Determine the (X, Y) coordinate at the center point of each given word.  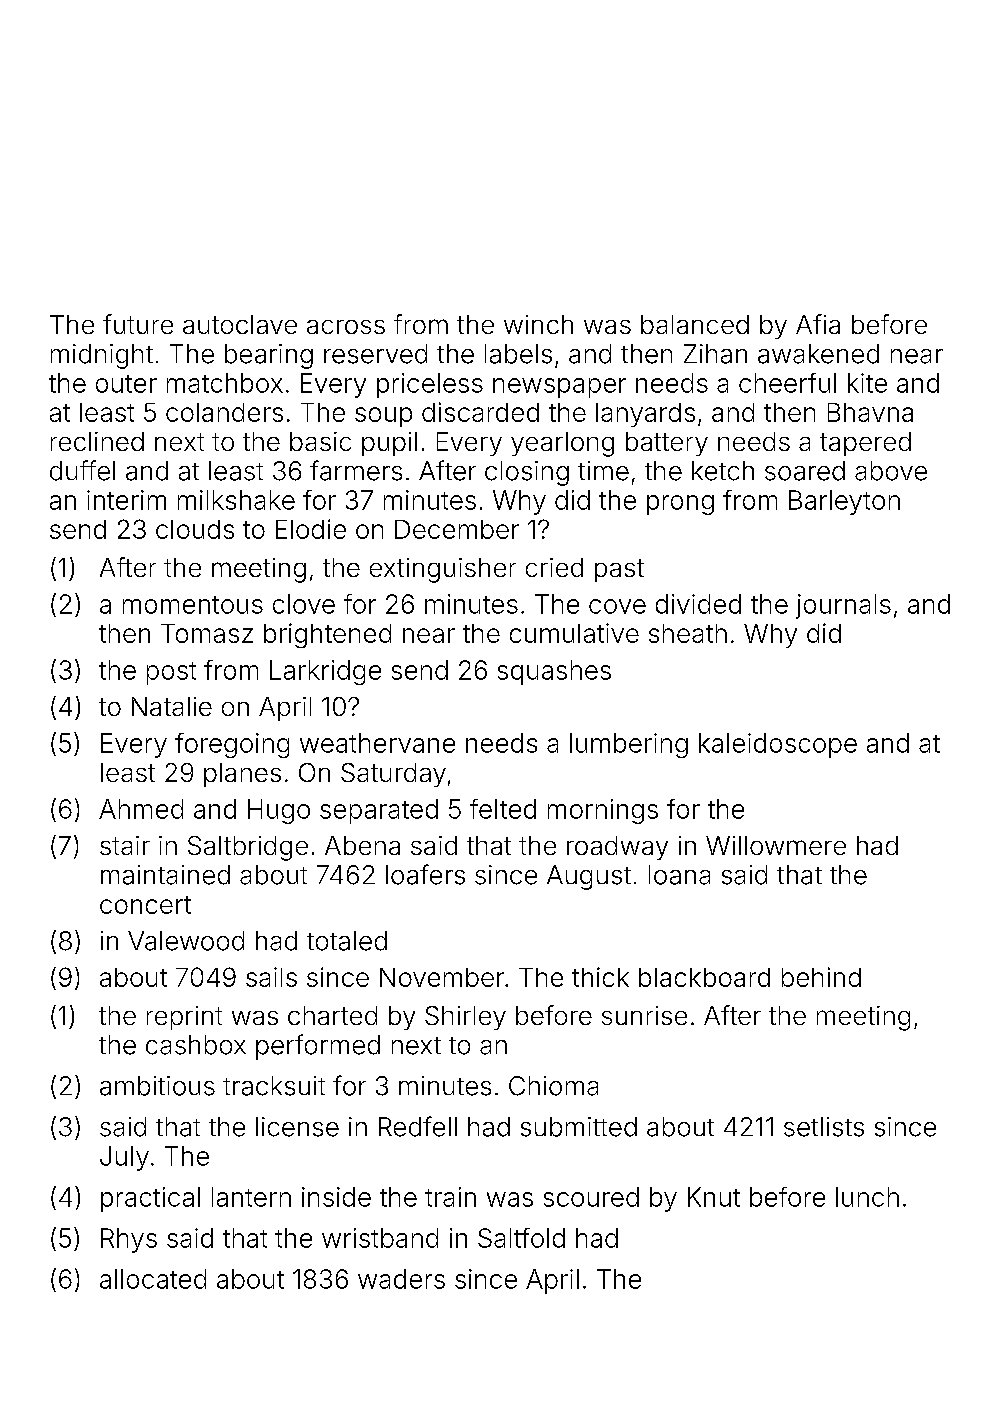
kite (867, 383)
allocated (153, 1279)
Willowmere (776, 845)
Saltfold (521, 1238)
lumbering (629, 745)
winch (538, 324)
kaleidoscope (778, 745)
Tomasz (207, 633)
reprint (184, 1018)
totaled (347, 941)
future (138, 324)
